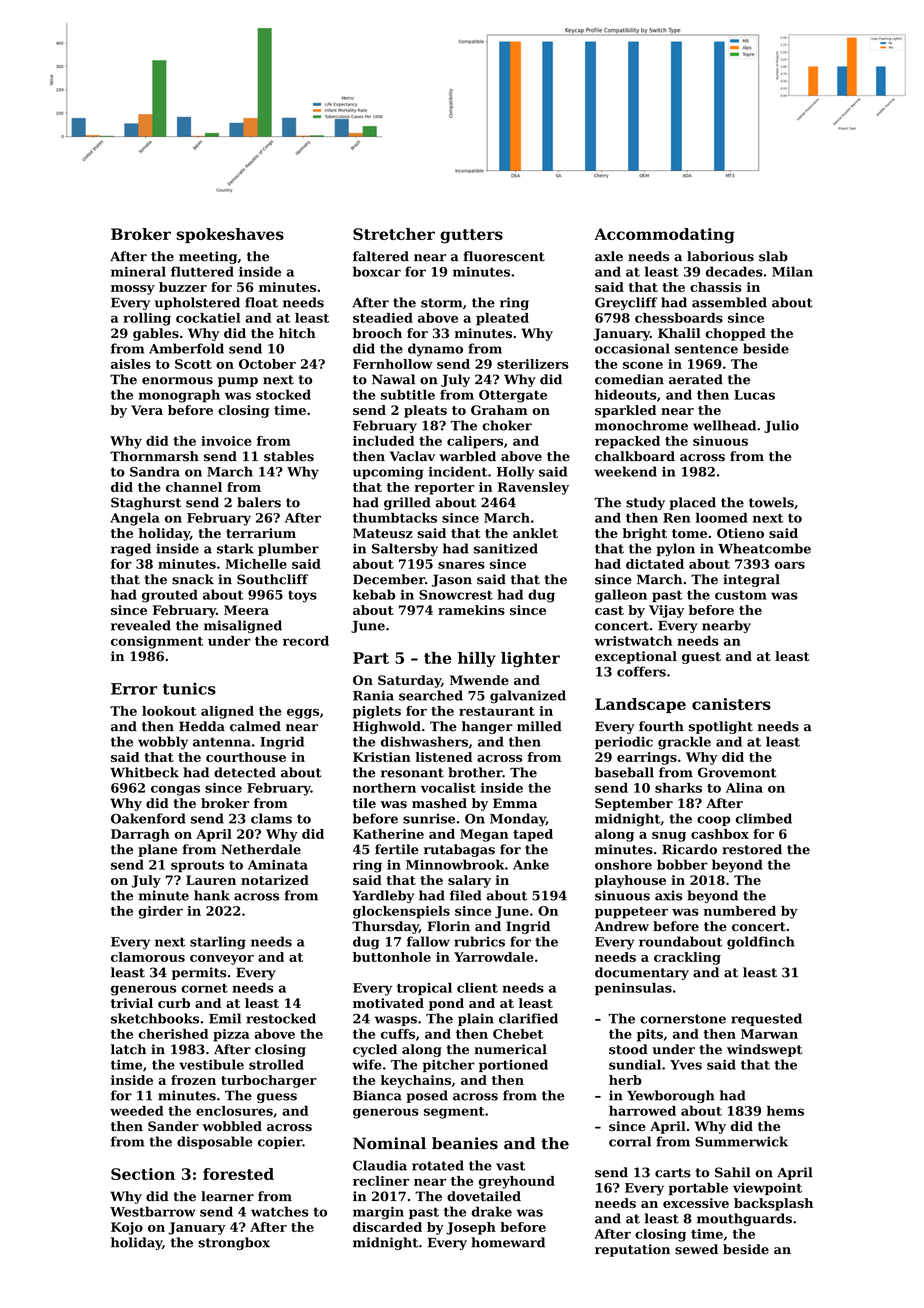 Image resolution: width=924 pixels, height=1308 pixels. I want to click on spokeshaves, so click(230, 235).
